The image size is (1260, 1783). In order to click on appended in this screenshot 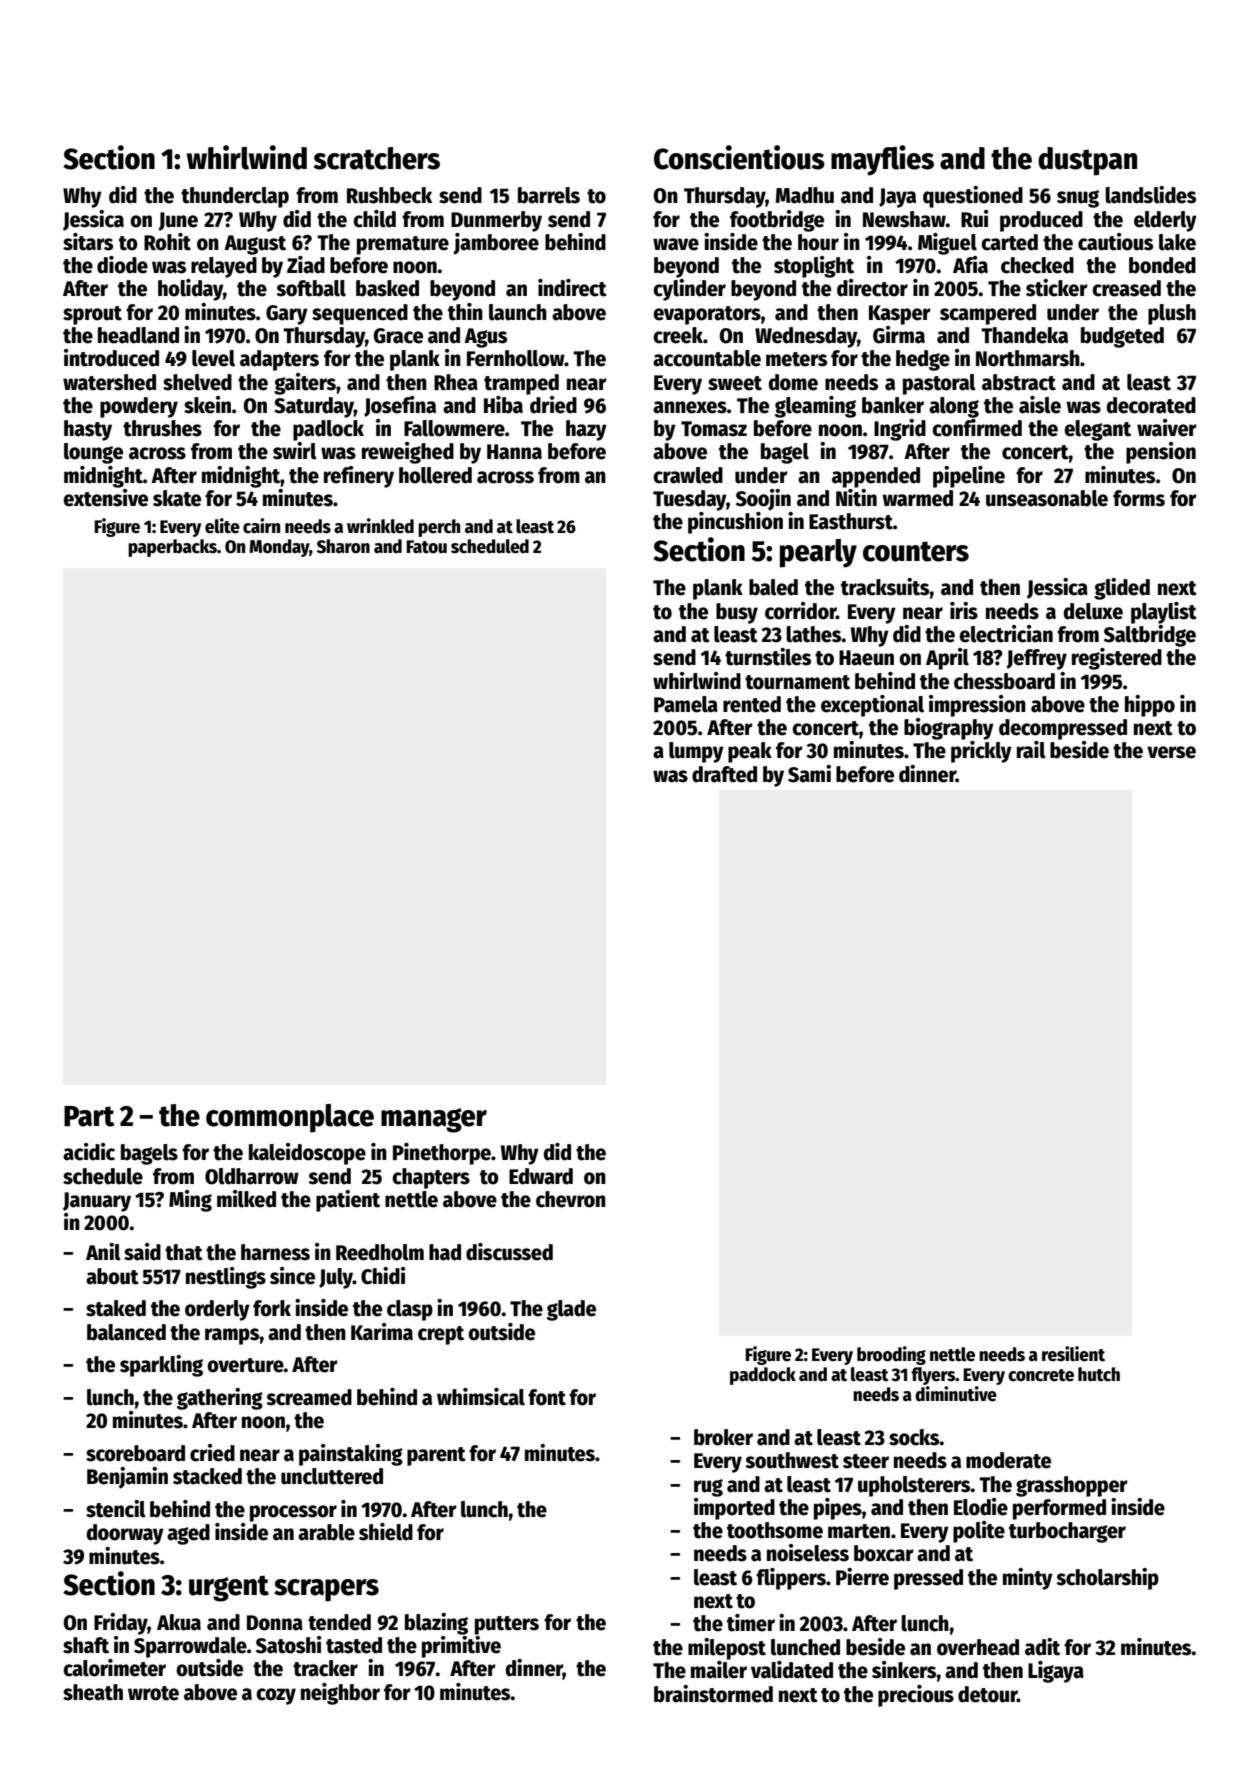, I will do `click(876, 477)`.
